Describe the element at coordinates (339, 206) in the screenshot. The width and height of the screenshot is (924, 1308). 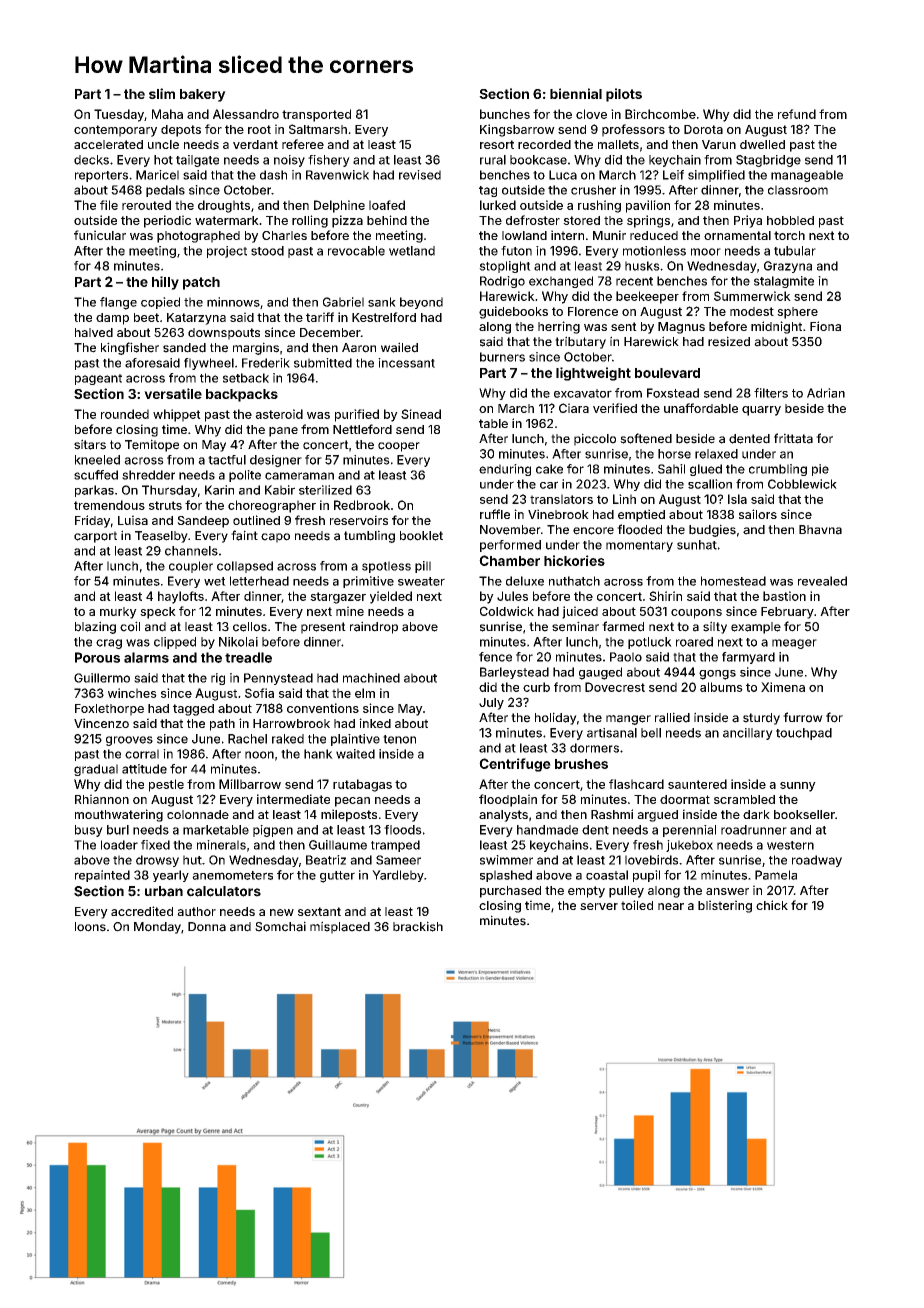
I see `Delphine` at that location.
